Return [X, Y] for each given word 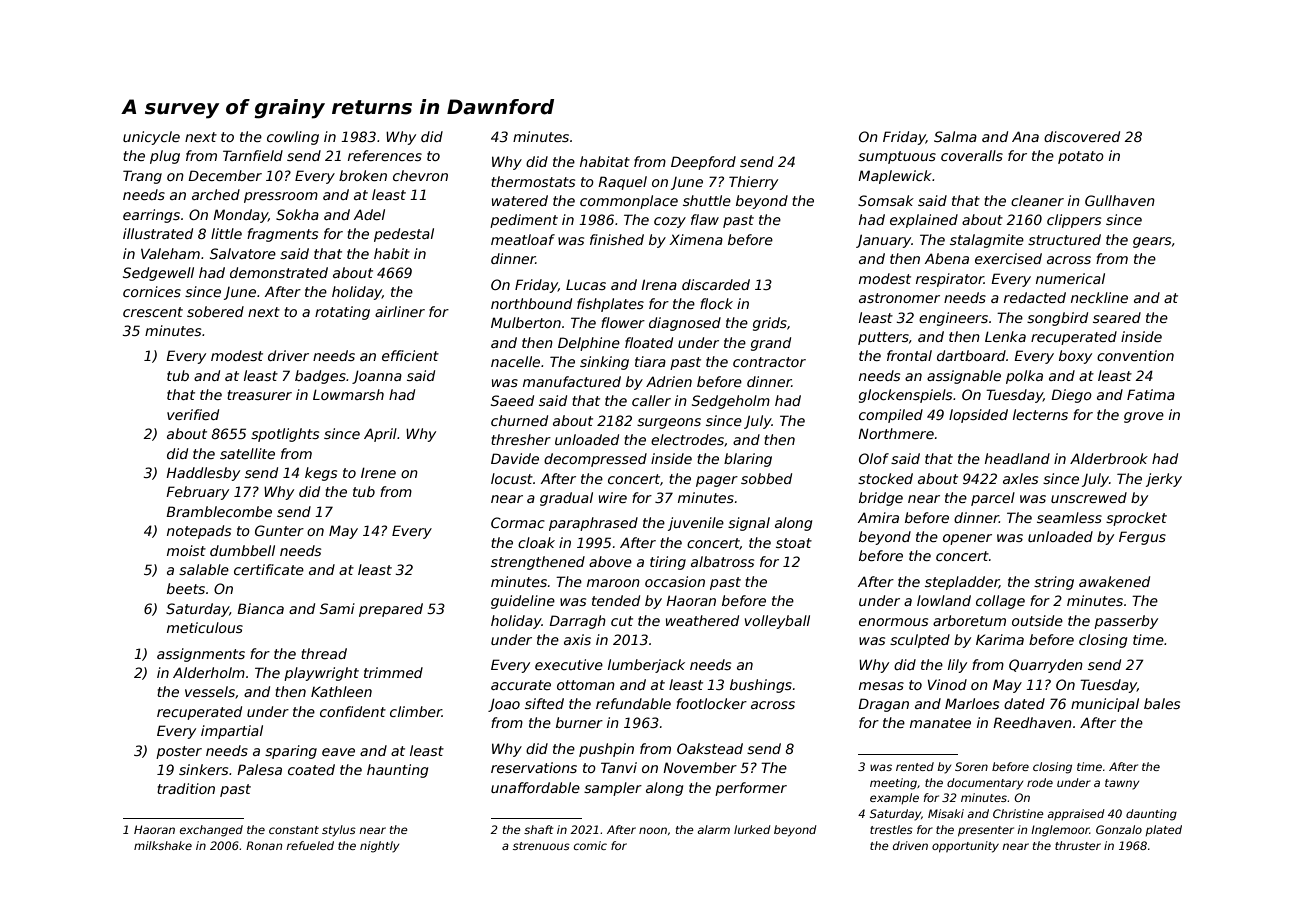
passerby [1126, 622]
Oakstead [710, 748]
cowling [293, 138]
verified [193, 414]
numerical [1070, 278]
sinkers [203, 769]
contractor [769, 362]
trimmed [393, 672]
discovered [1082, 136]
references [385, 155]
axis [577, 639]
